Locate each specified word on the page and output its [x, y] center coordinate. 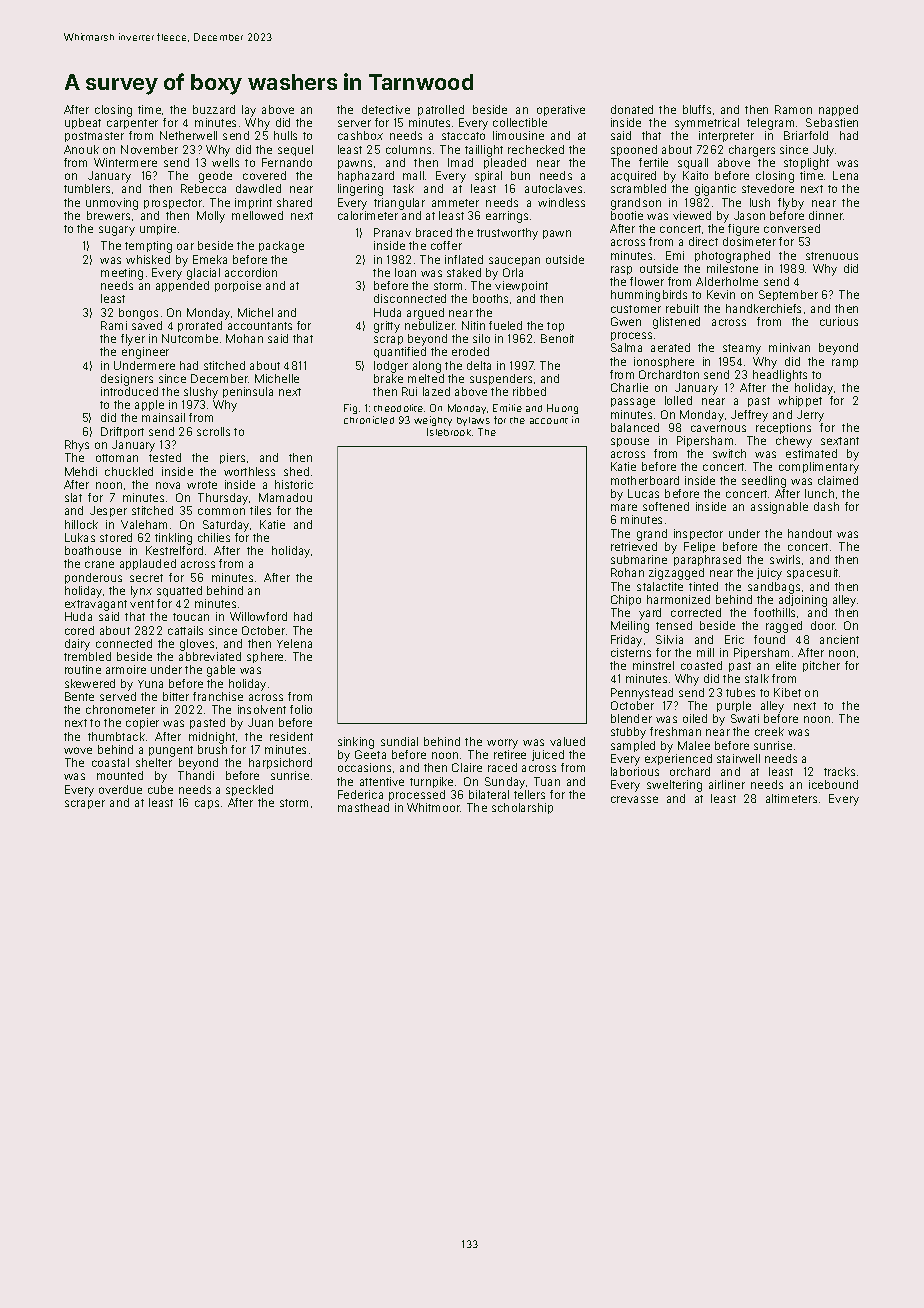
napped [838, 110]
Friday [626, 641]
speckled [249, 790]
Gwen [626, 321]
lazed [436, 391]
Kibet [787, 692]
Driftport [122, 432]
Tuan [547, 781]
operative [561, 110]
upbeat [83, 123]
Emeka [210, 259]
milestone [732, 268]
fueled [505, 325]
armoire [126, 669]
